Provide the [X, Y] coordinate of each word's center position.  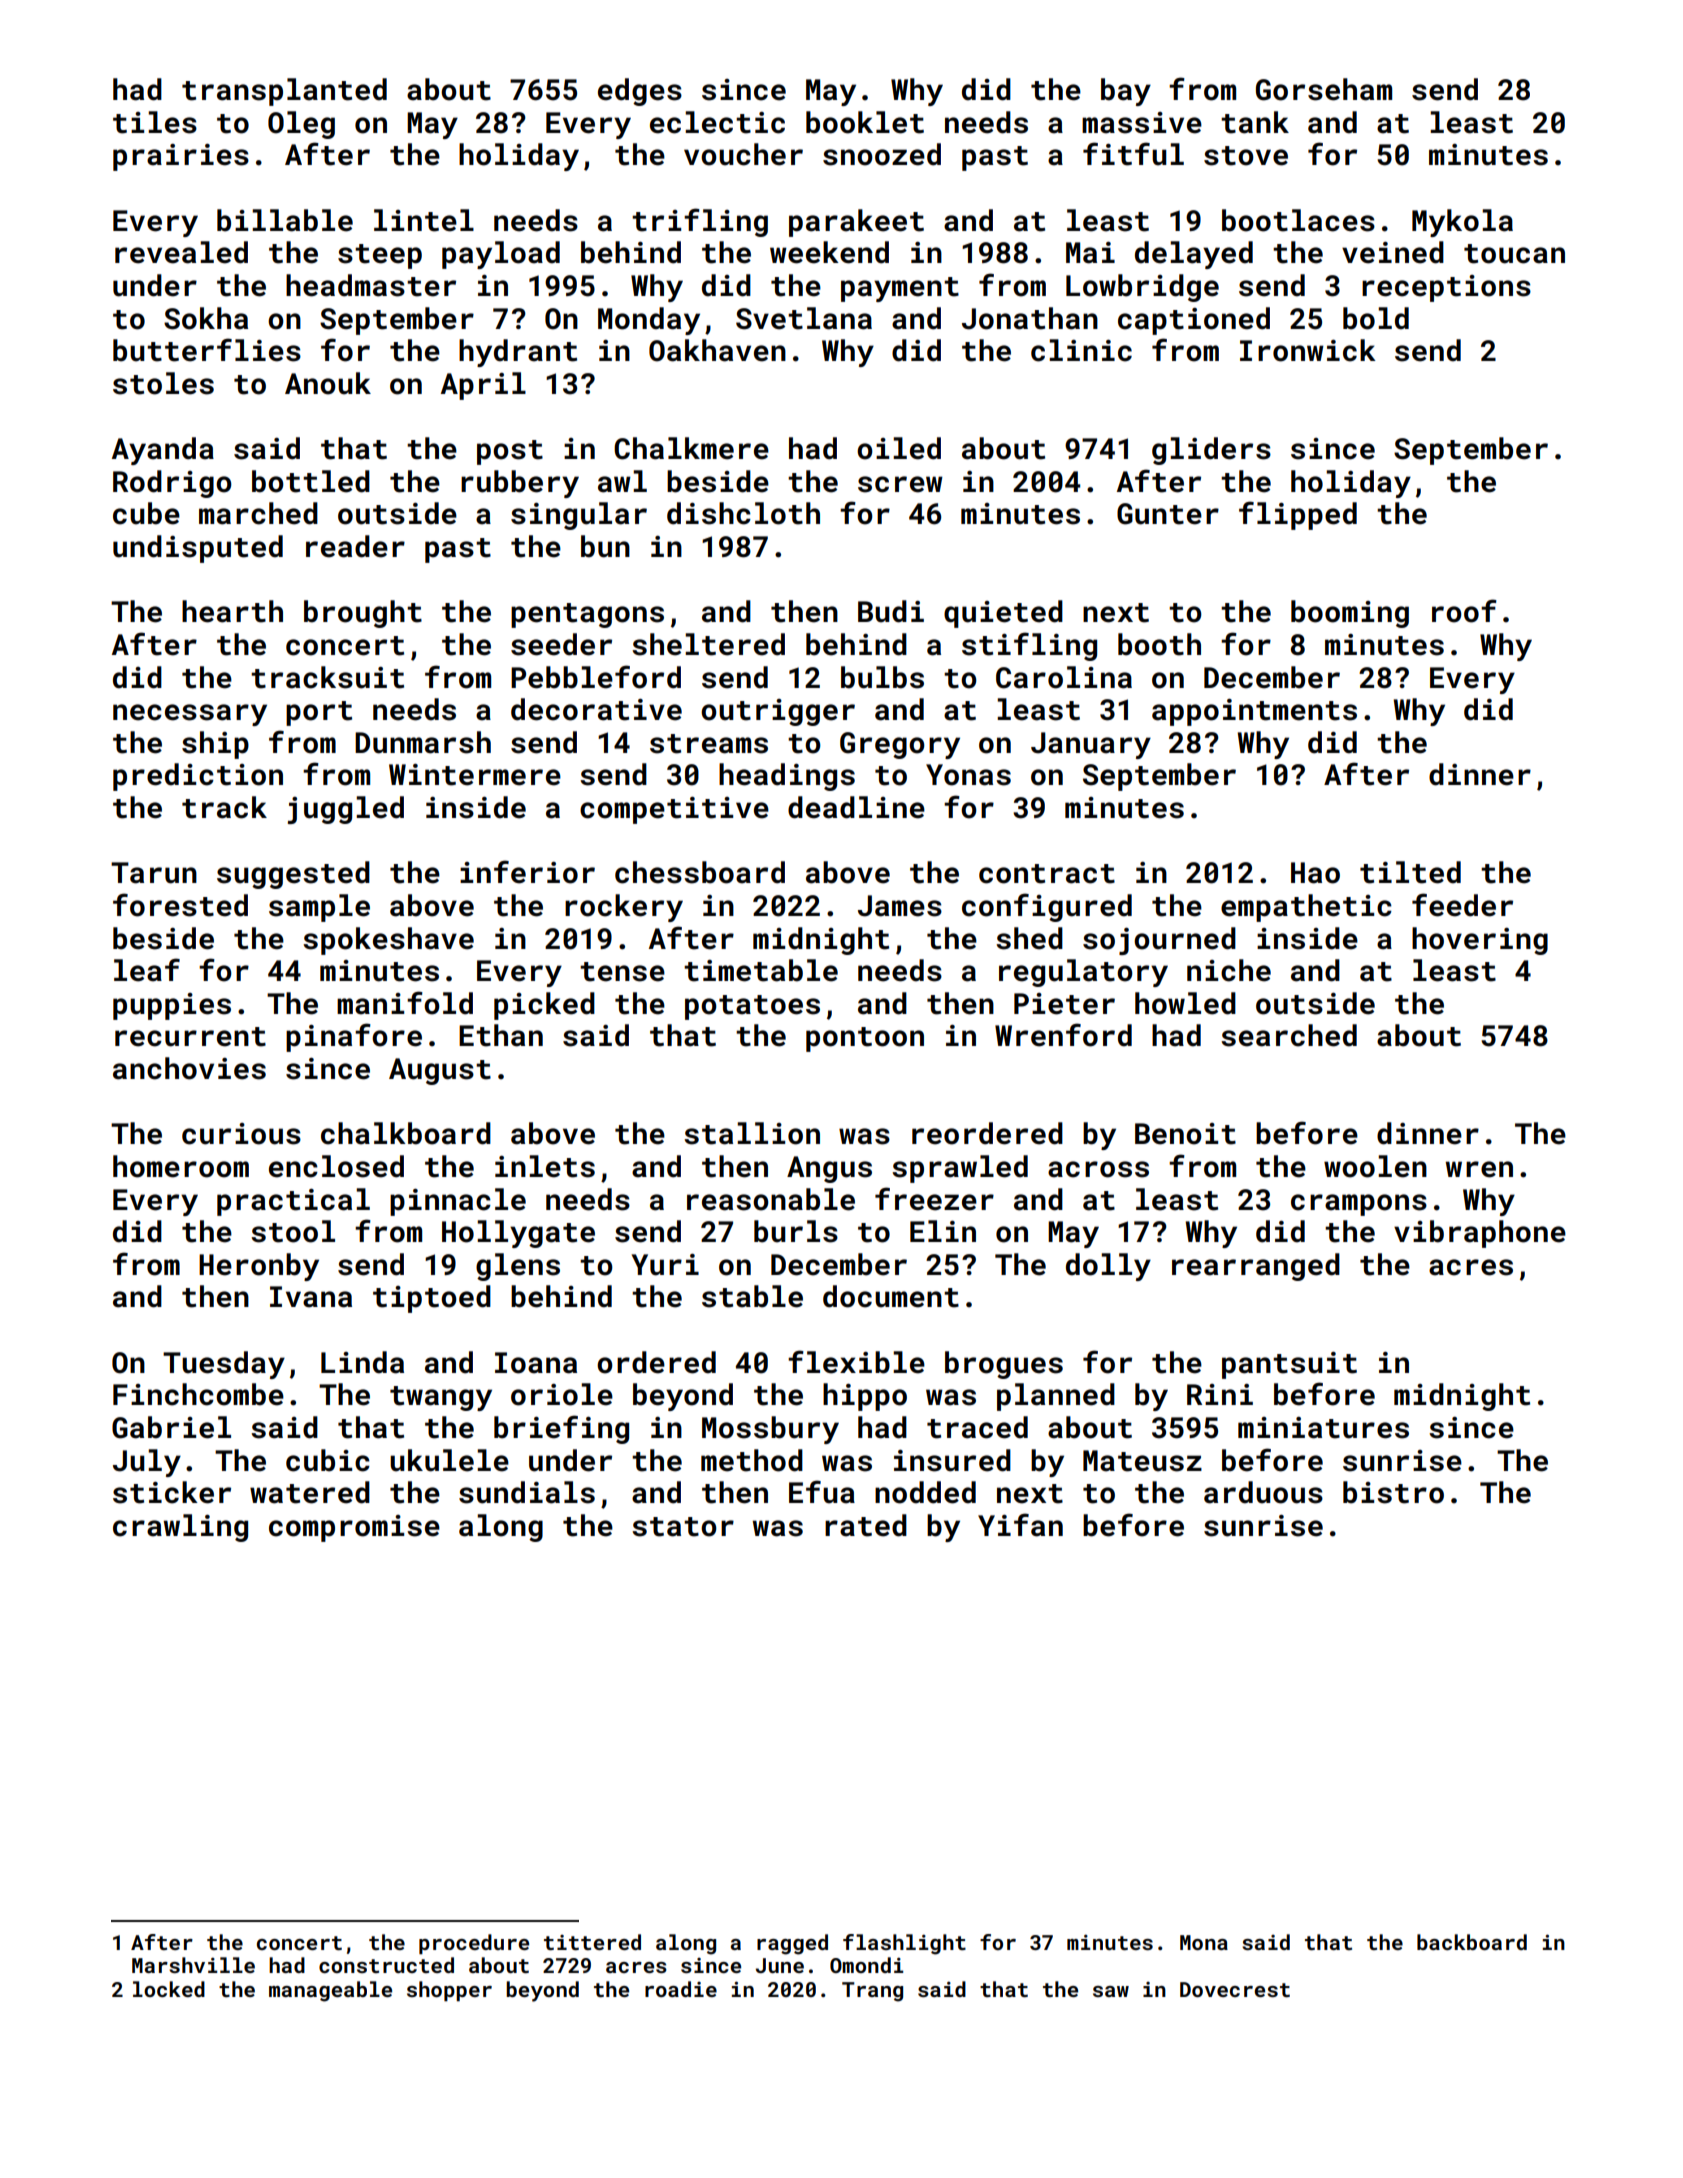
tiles [155, 122]
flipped [1298, 515]
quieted [1003, 614]
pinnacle [458, 1202]
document [891, 1296]
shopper [449, 1991]
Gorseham [1324, 89]
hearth [232, 611]
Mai [1090, 253]
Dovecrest [1235, 1989]
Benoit [1185, 1134]
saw [1111, 1991]
